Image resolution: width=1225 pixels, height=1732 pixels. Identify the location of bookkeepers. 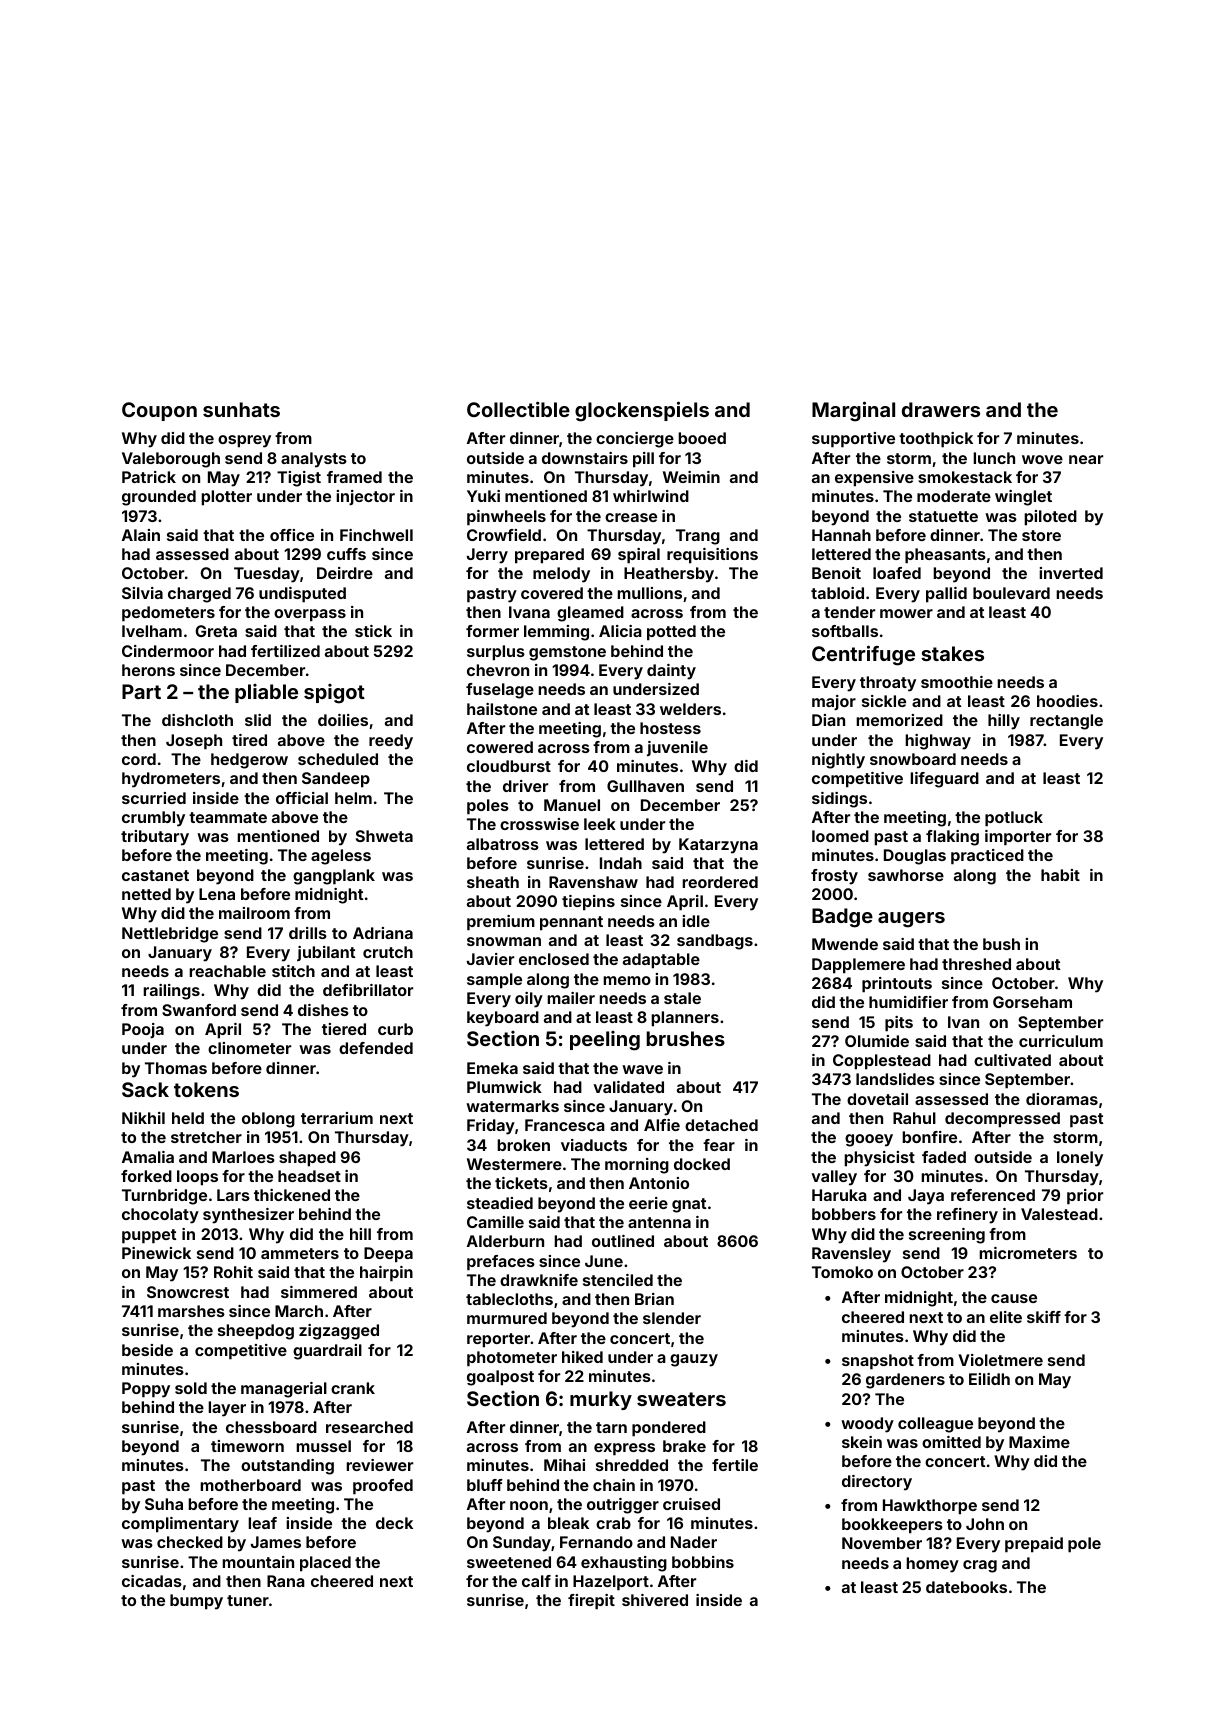
(892, 1526).
